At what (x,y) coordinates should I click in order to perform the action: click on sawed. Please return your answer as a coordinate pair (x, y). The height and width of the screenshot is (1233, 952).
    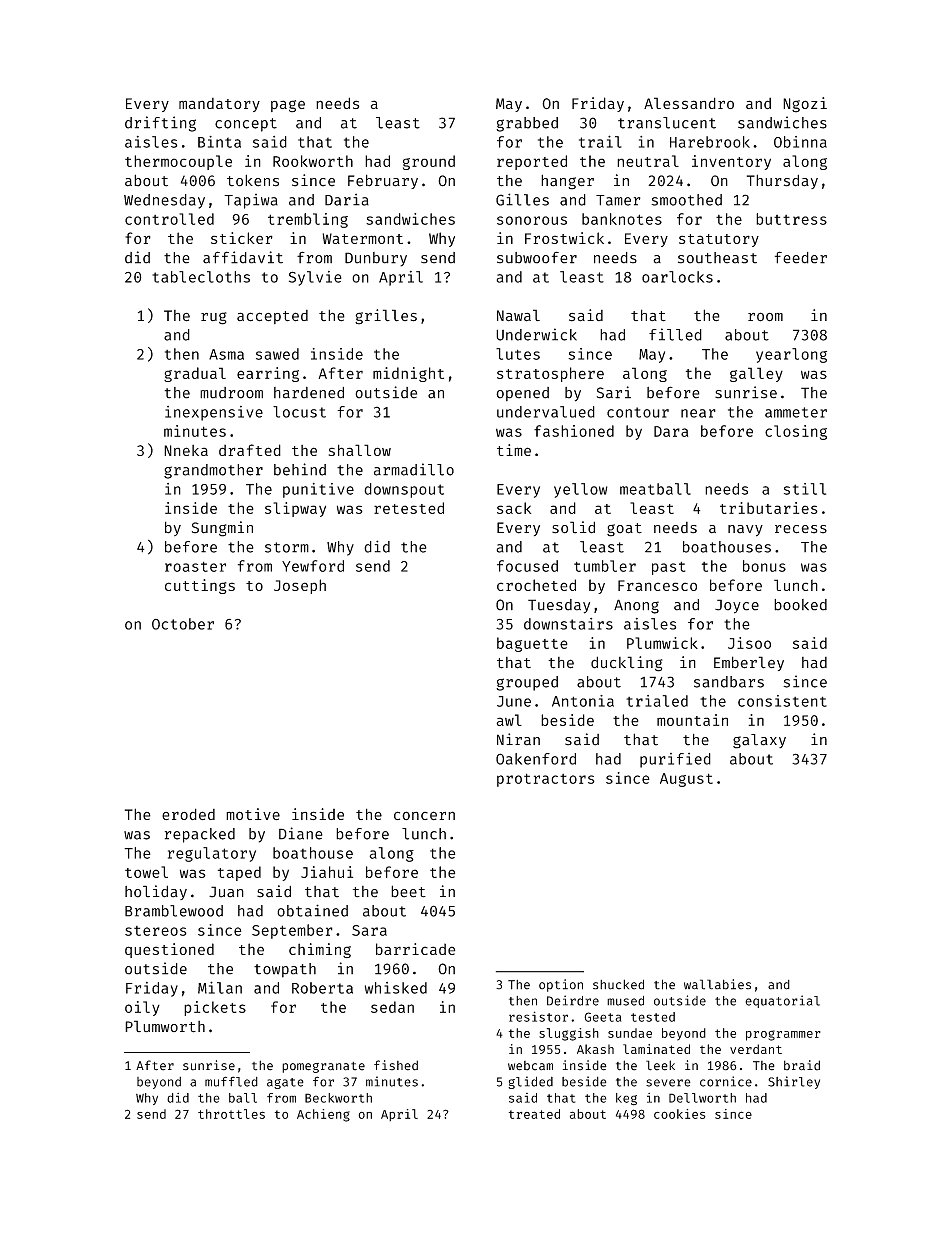
    Looking at the image, I should click on (277, 354).
